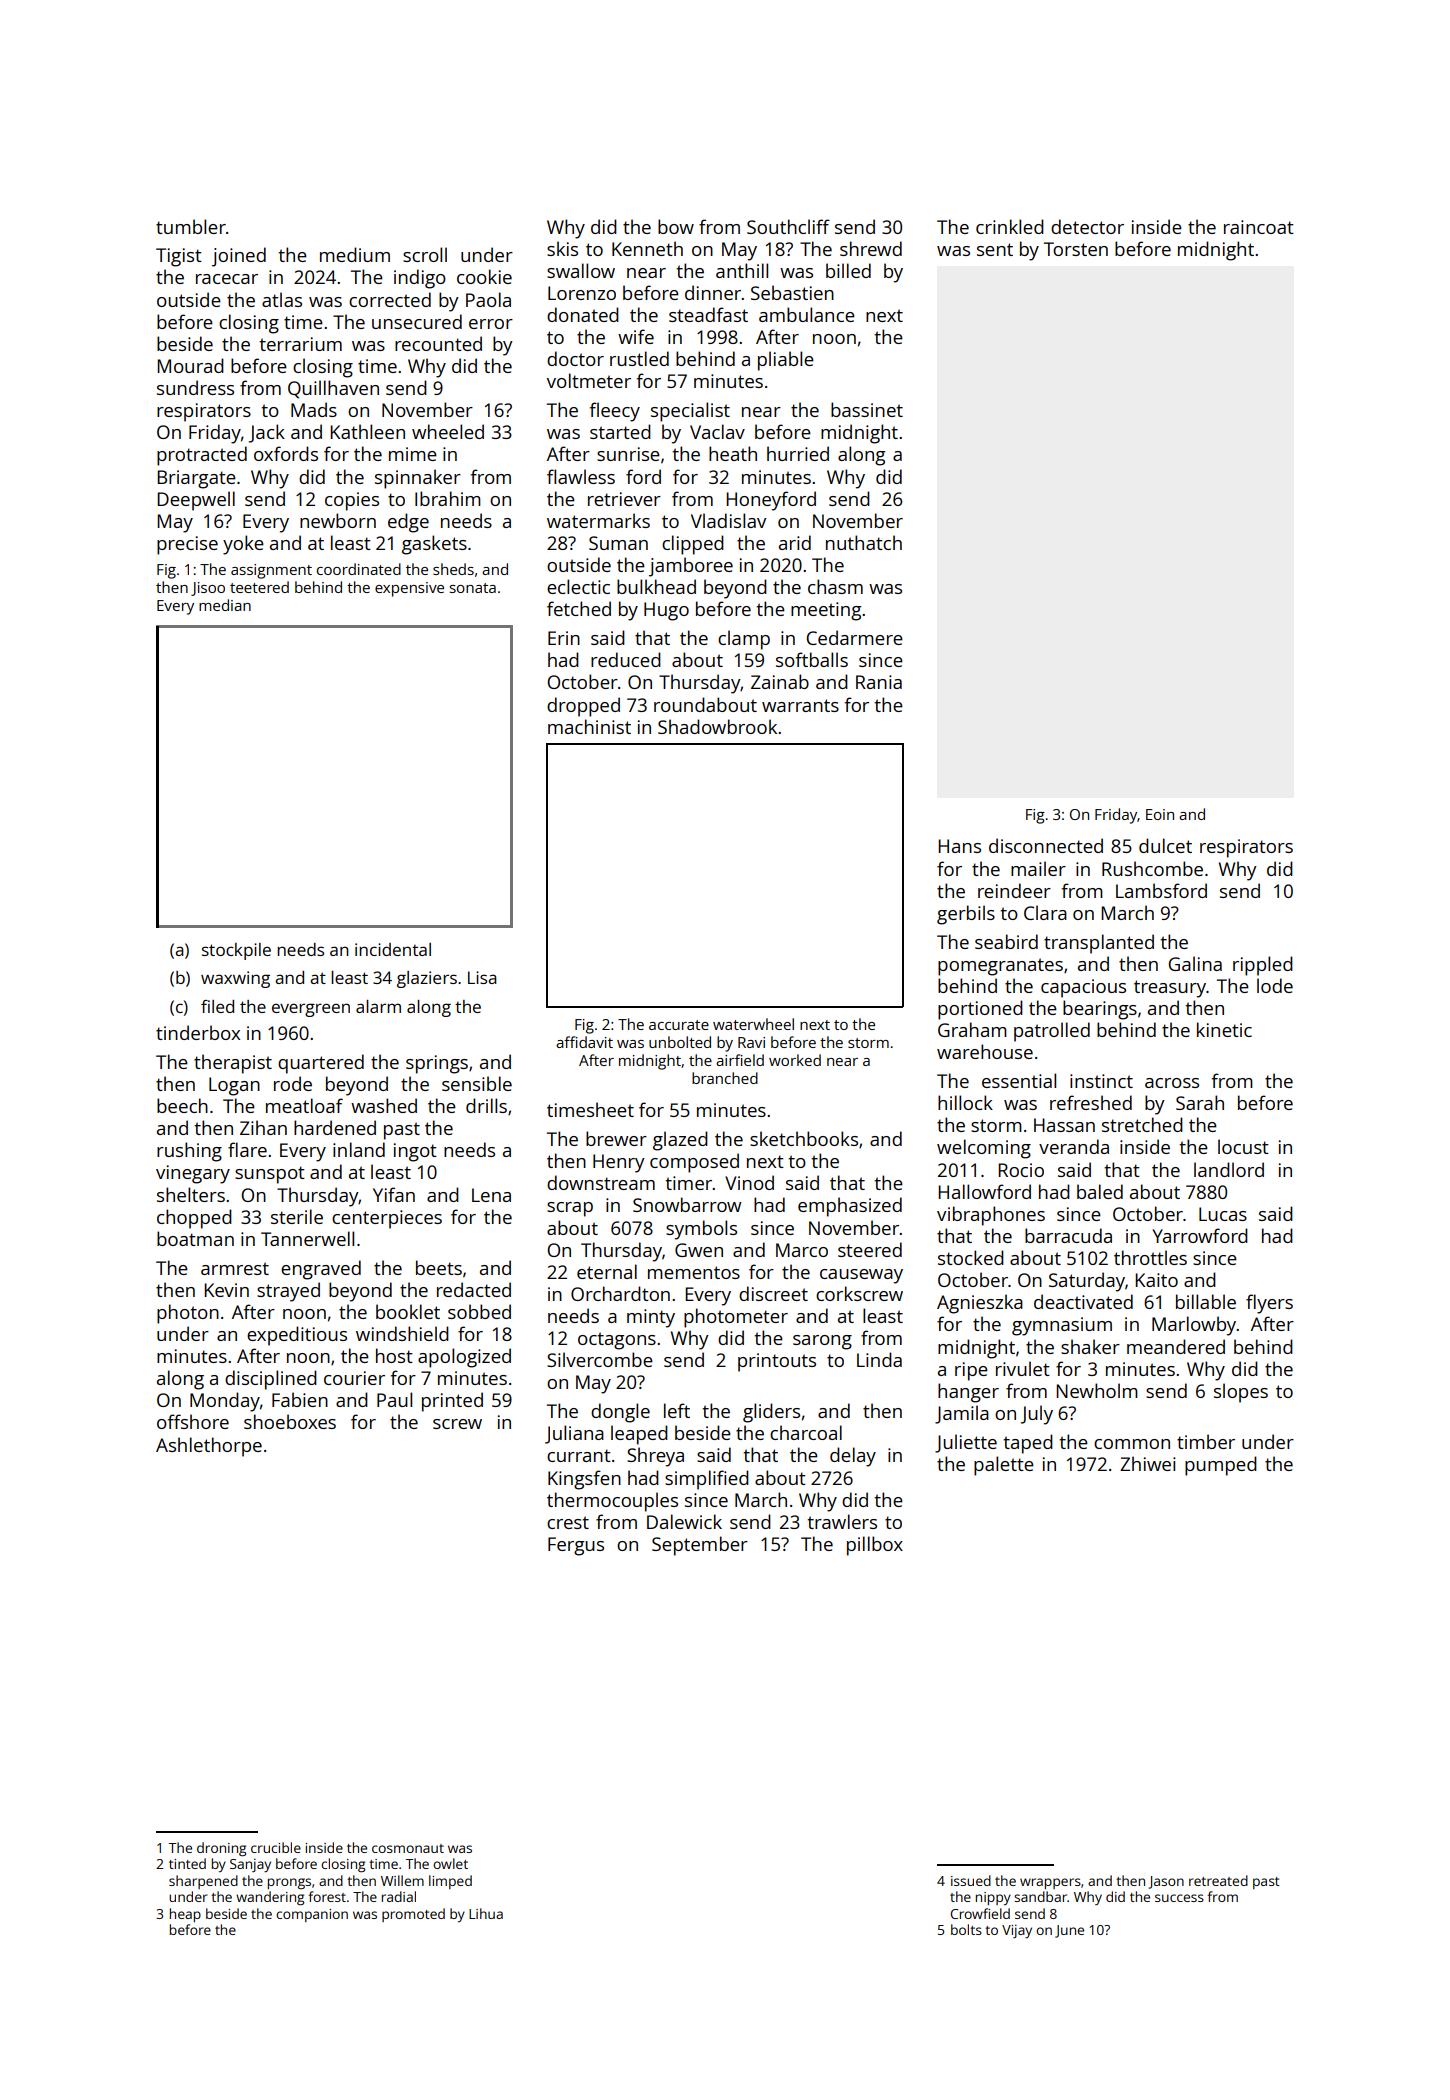 Image resolution: width=1450 pixels, height=2100 pixels. I want to click on crinkled, so click(1010, 226).
